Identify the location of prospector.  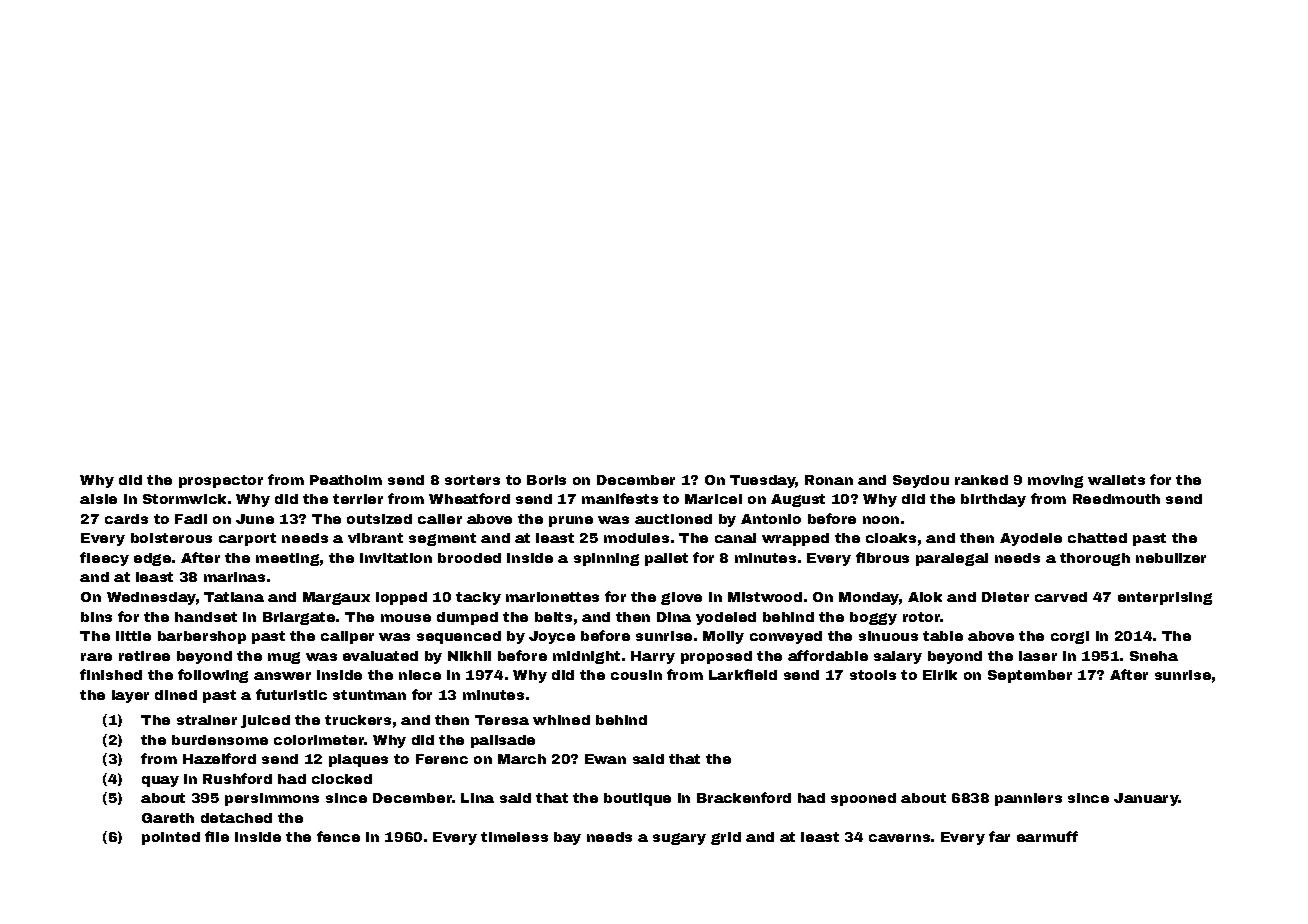
(221, 481).
